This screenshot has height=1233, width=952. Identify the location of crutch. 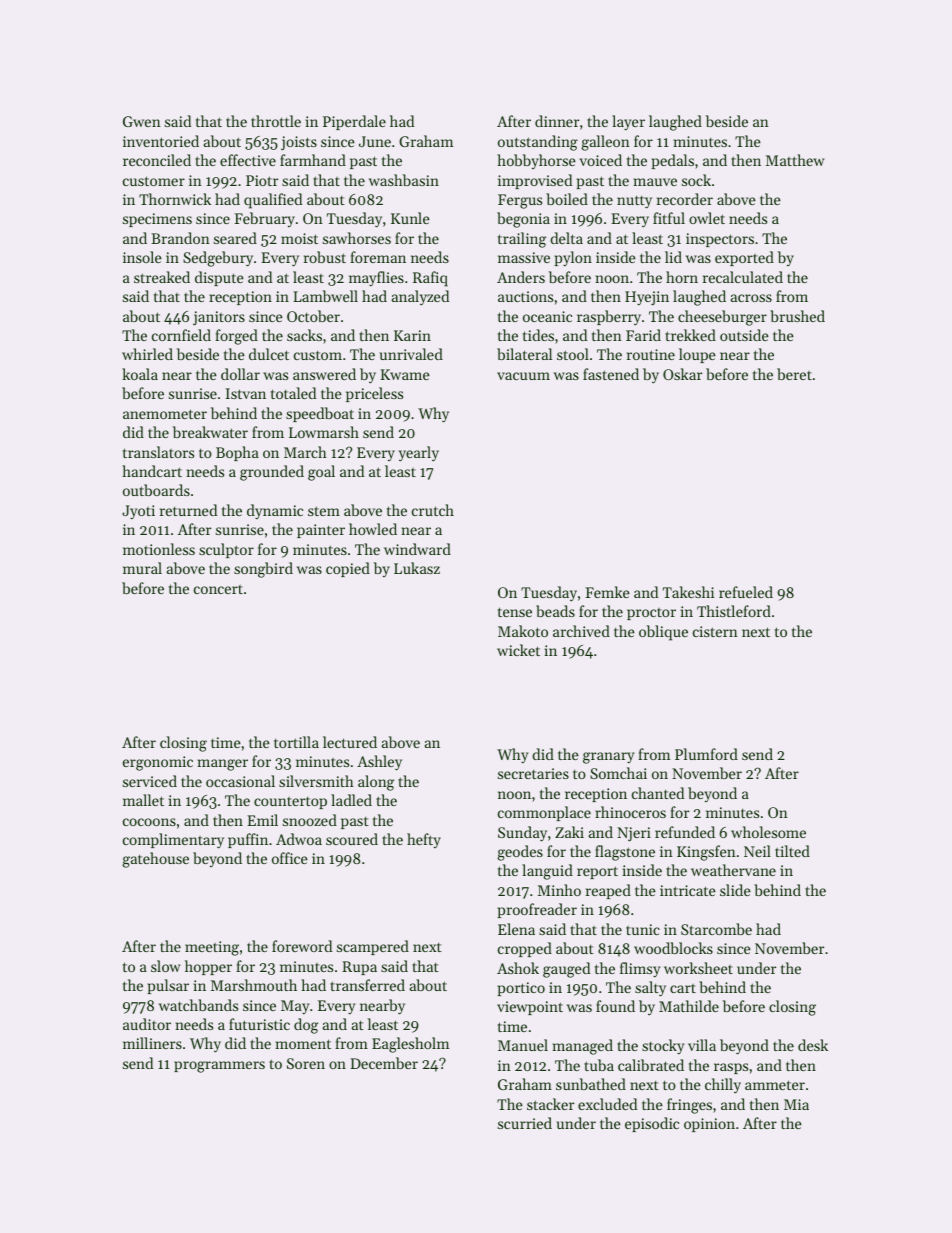
(433, 510).
